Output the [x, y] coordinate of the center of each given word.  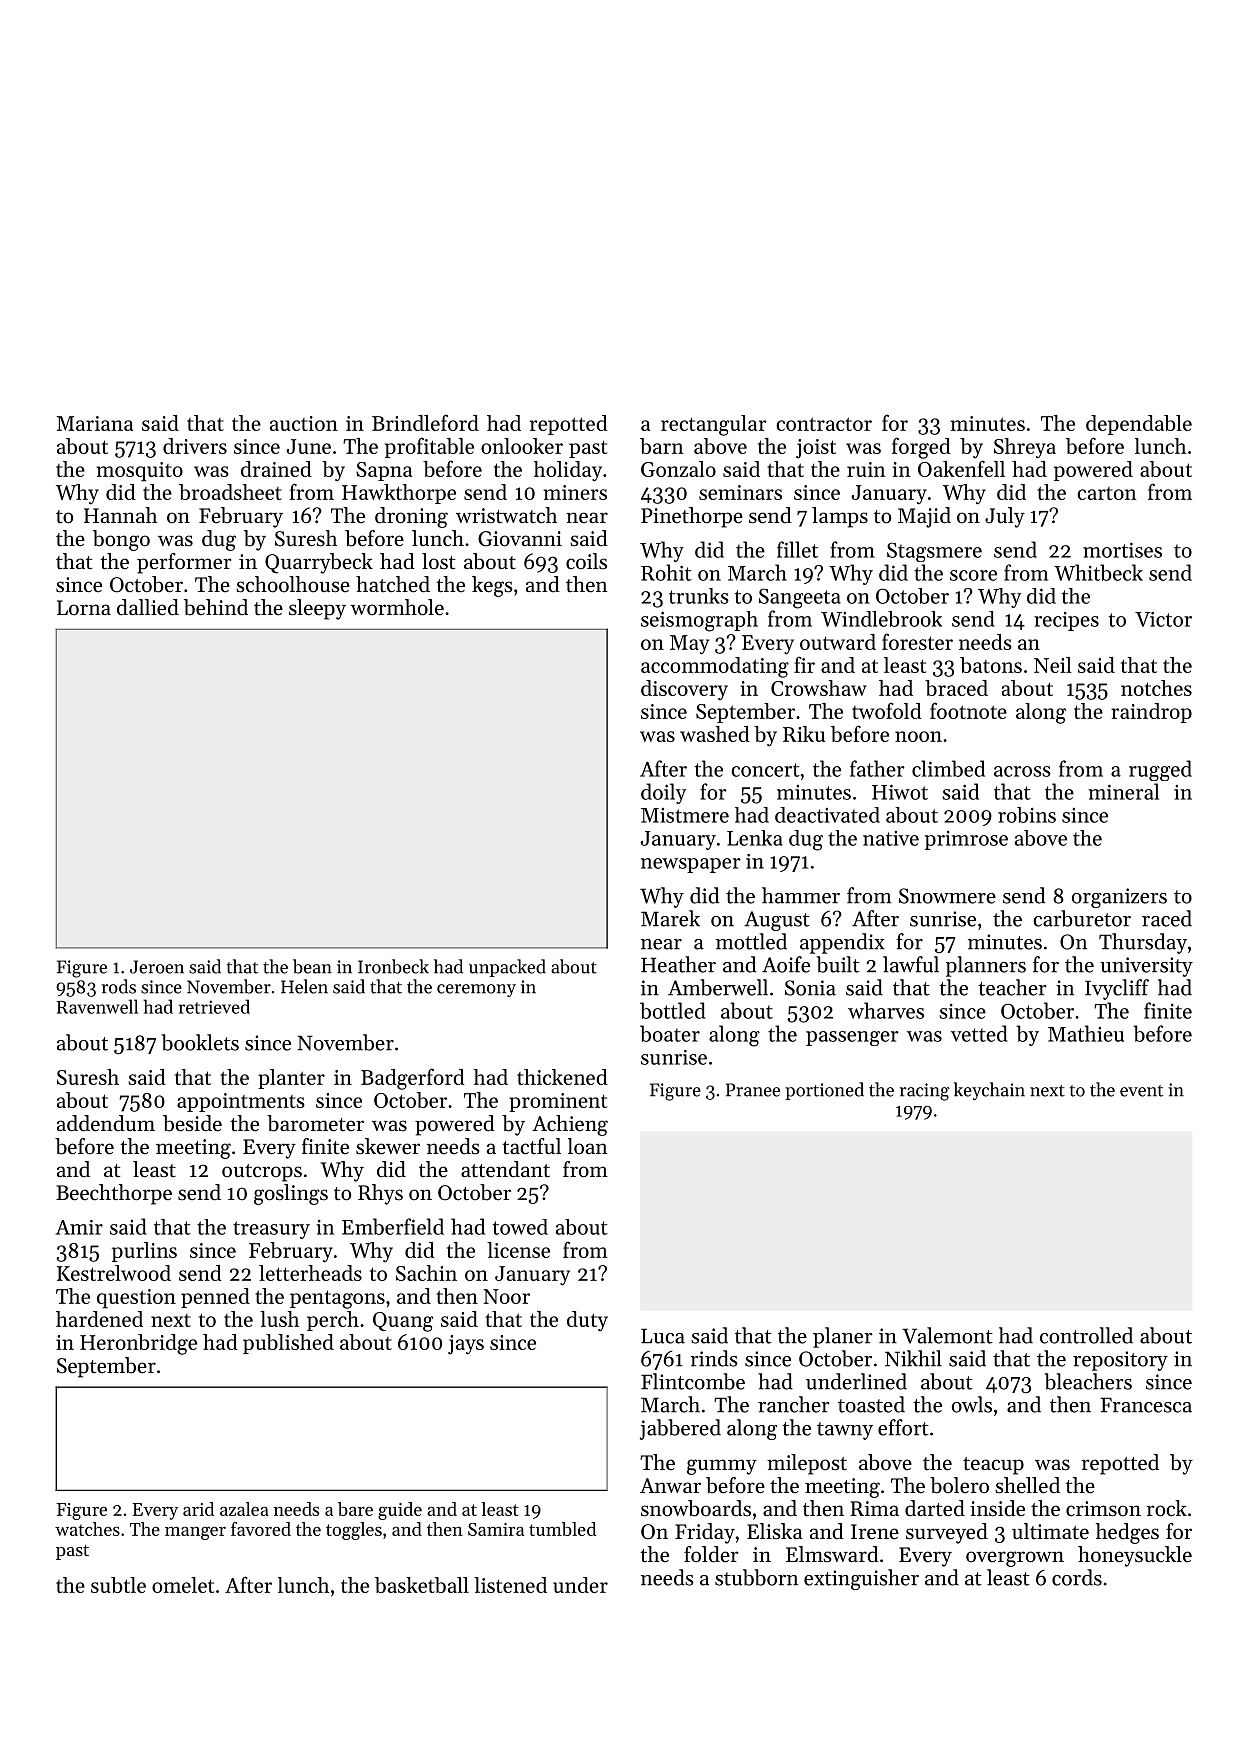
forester [917, 641]
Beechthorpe [114, 1194]
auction [304, 423]
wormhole [397, 607]
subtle [118, 1585]
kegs [492, 586]
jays [466, 1345]
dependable [1139, 425]
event [1141, 1091]
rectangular [714, 425]
